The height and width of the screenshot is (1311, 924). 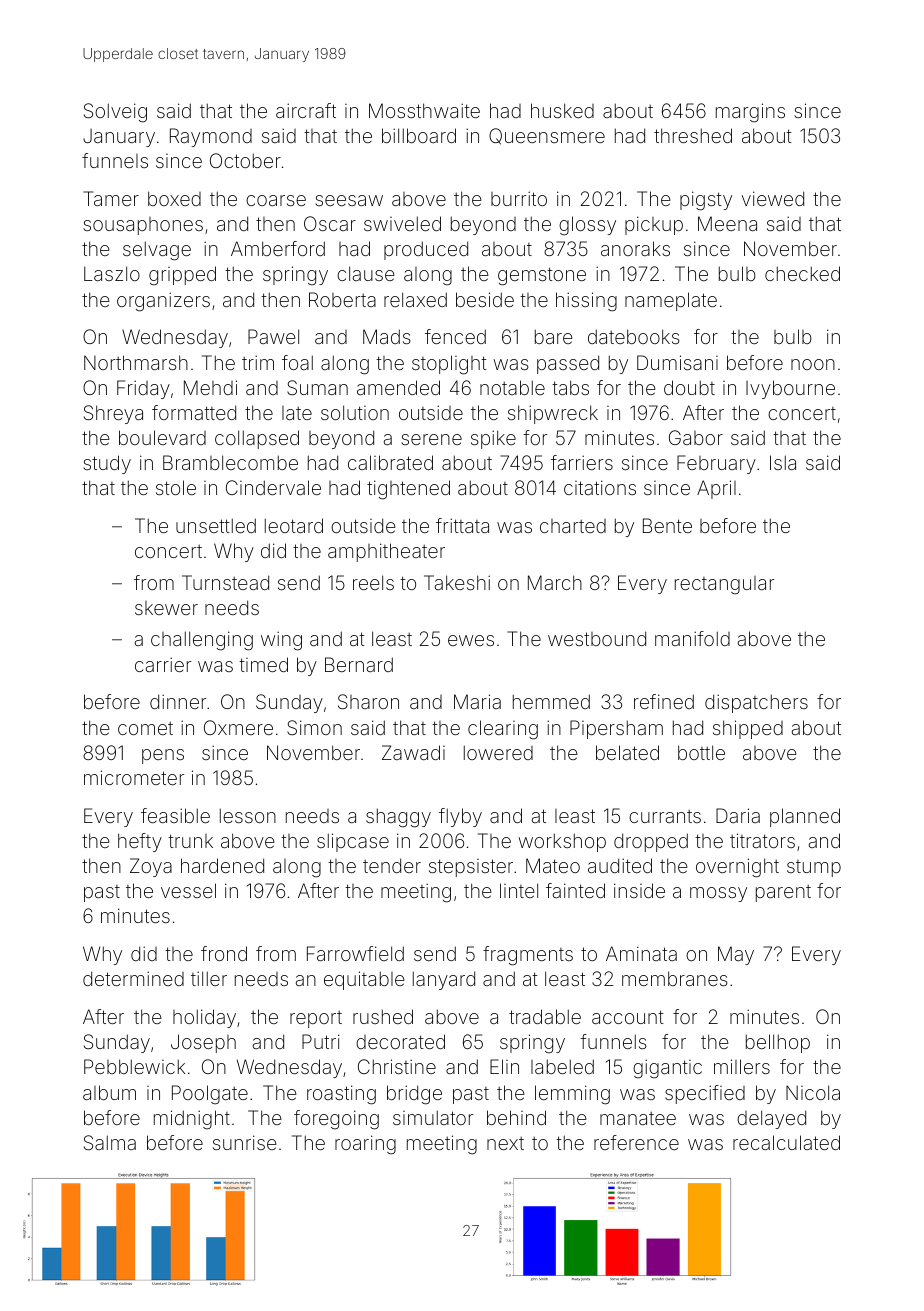 I want to click on skewer, so click(x=166, y=608).
